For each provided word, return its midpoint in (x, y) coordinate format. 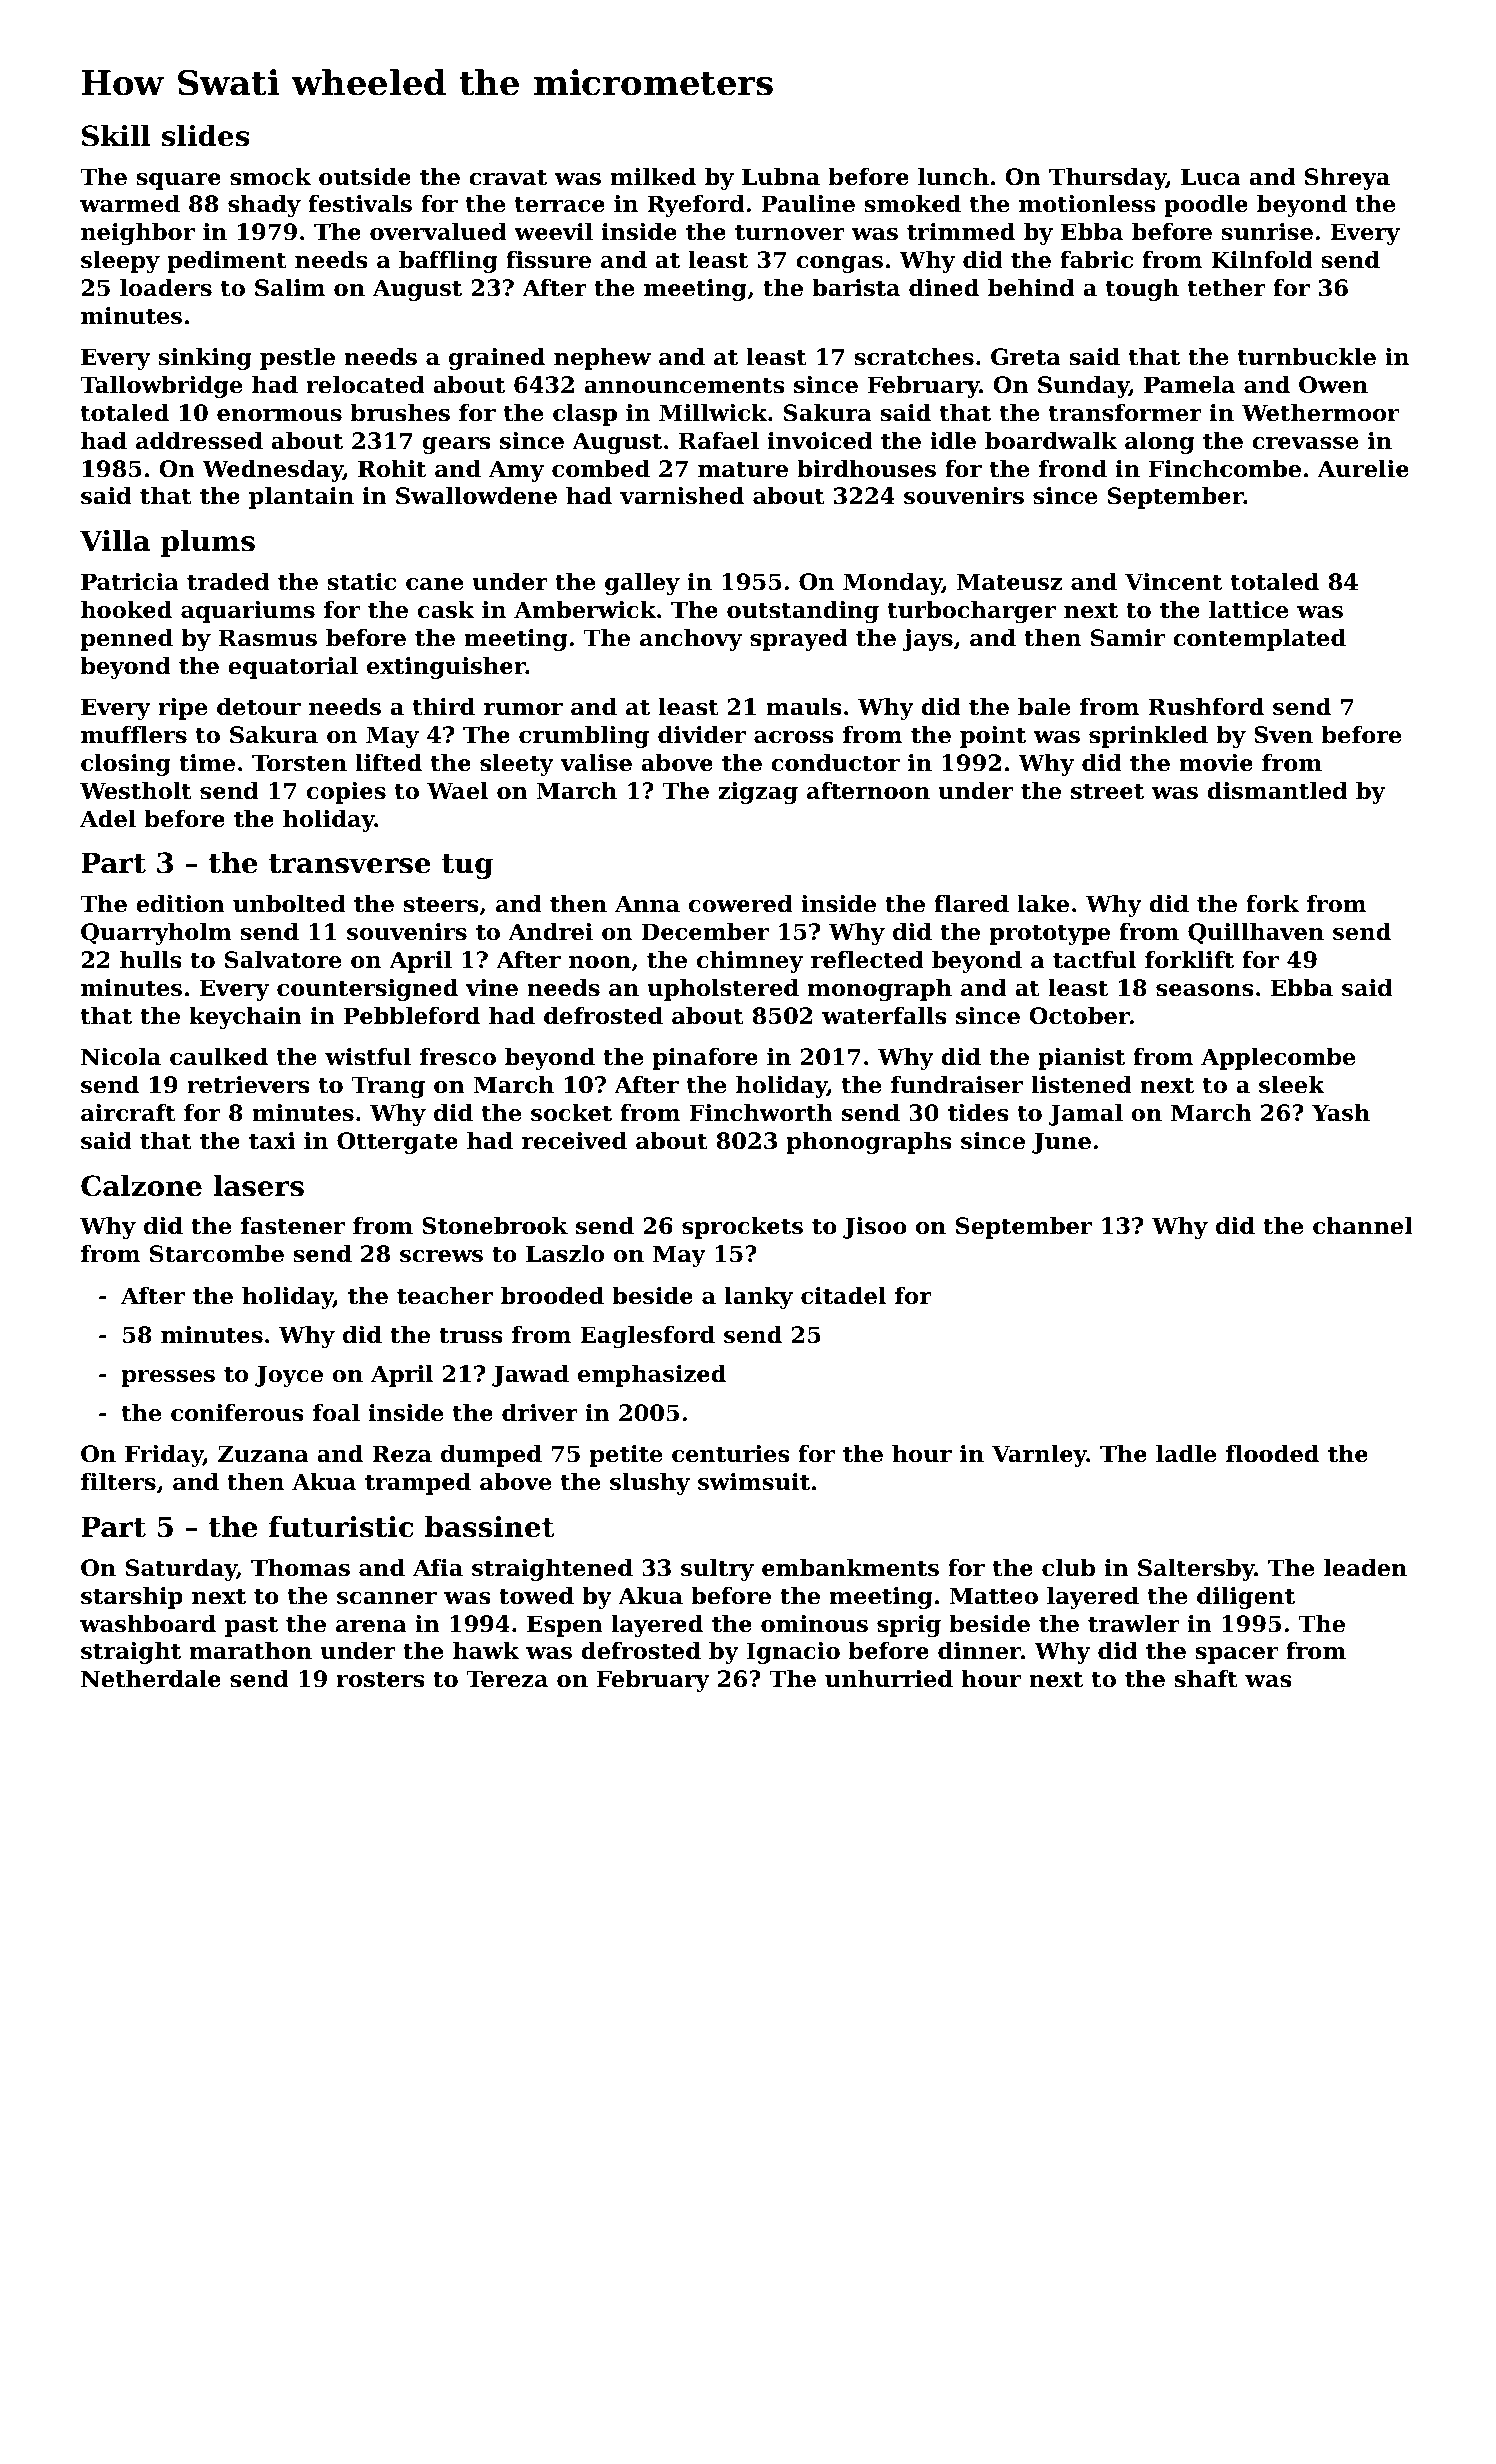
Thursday (1107, 179)
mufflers (134, 735)
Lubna (781, 177)
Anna (647, 904)
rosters (380, 1679)
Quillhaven (1256, 933)
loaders (166, 288)
